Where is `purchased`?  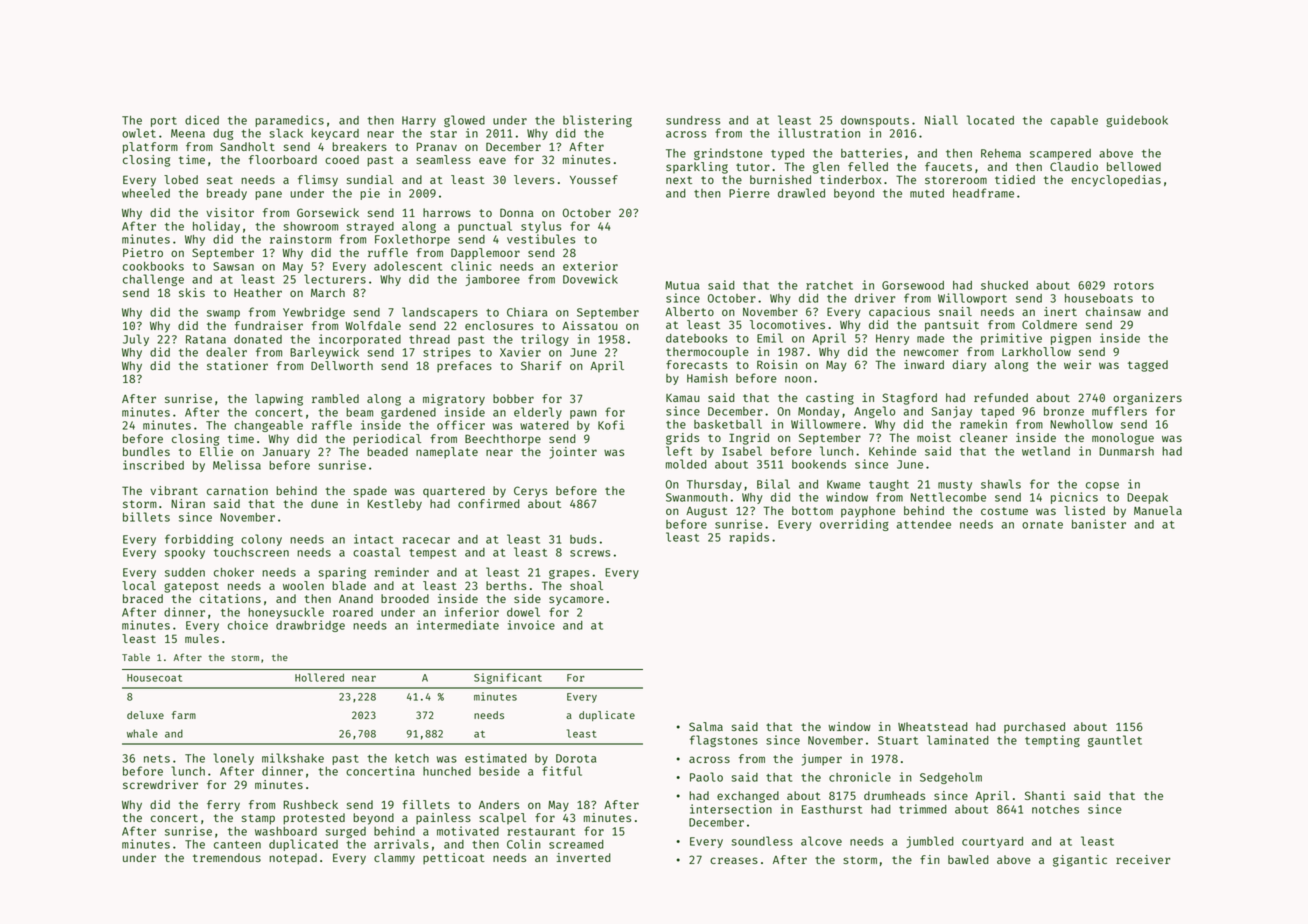
purchased is located at coordinates (1034, 728).
